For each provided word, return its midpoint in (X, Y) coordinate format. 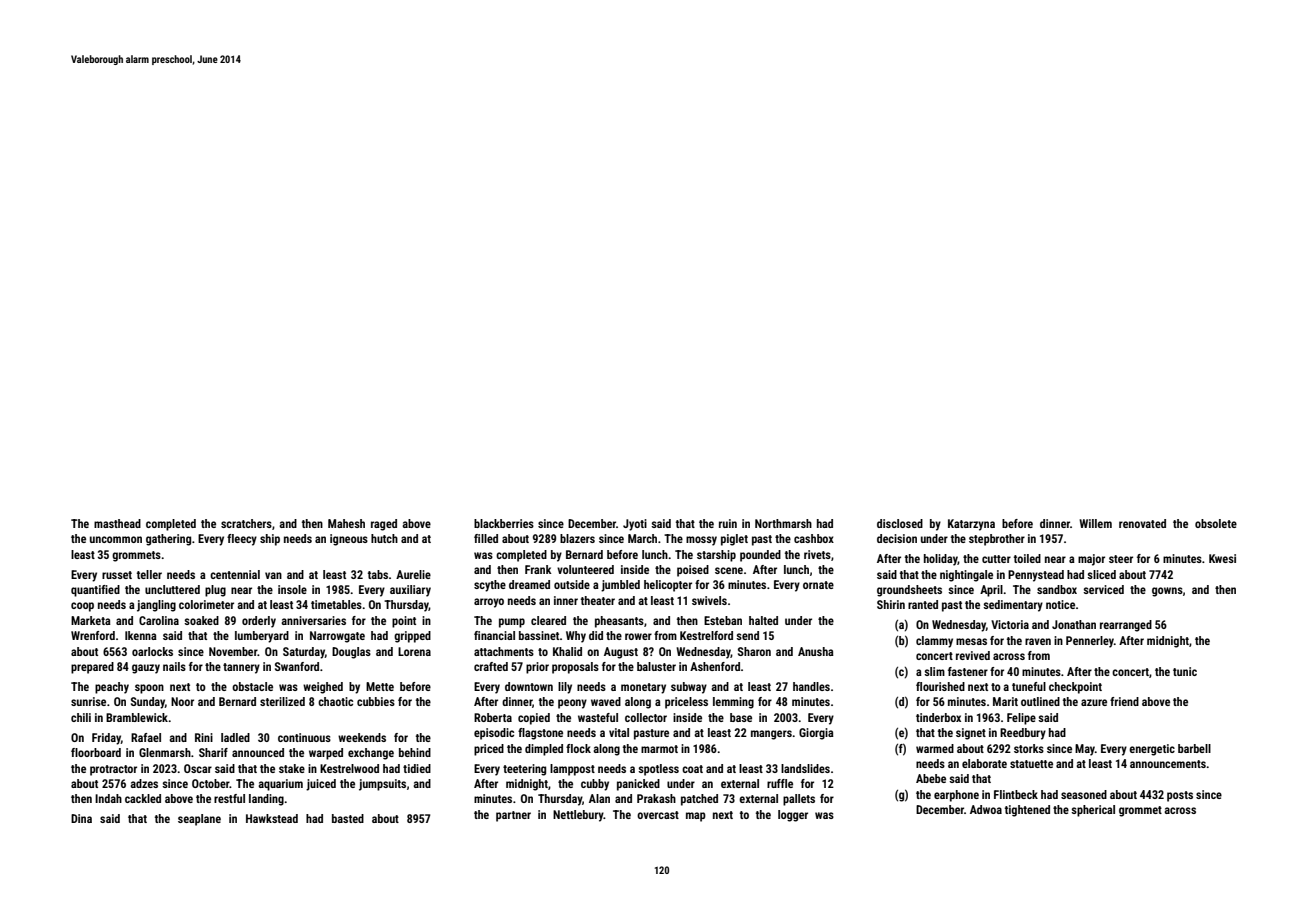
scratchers (246, 523)
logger (793, 816)
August (621, 653)
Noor (182, 701)
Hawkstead (272, 818)
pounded (760, 556)
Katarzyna (971, 525)
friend (1124, 701)
